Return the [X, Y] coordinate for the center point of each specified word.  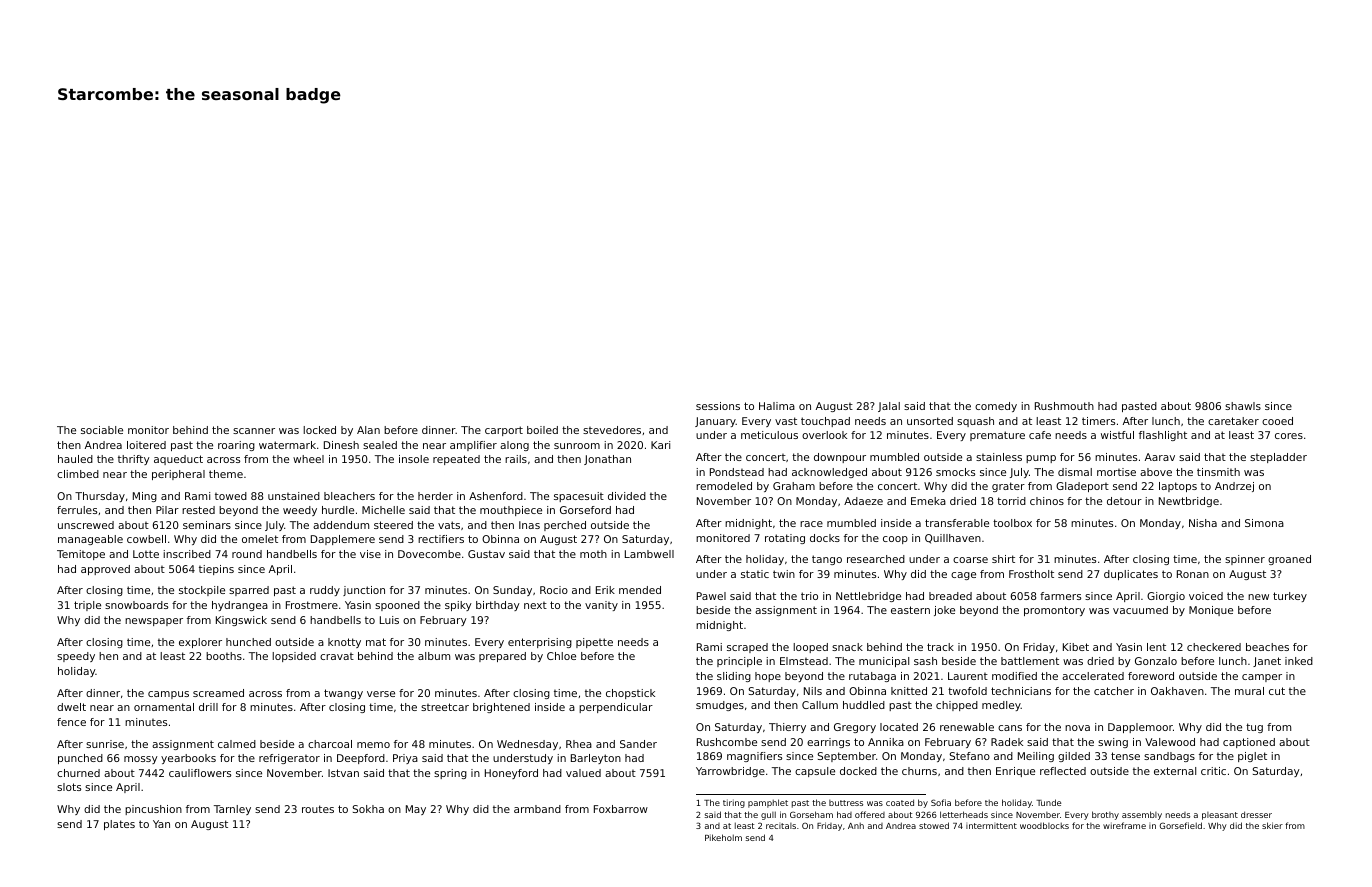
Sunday [512, 591]
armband [537, 809]
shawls [1243, 406]
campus [168, 695]
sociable [102, 430]
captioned [1249, 743]
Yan [161, 824]
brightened [501, 708]
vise [370, 554]
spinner [1245, 560]
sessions [718, 406]
